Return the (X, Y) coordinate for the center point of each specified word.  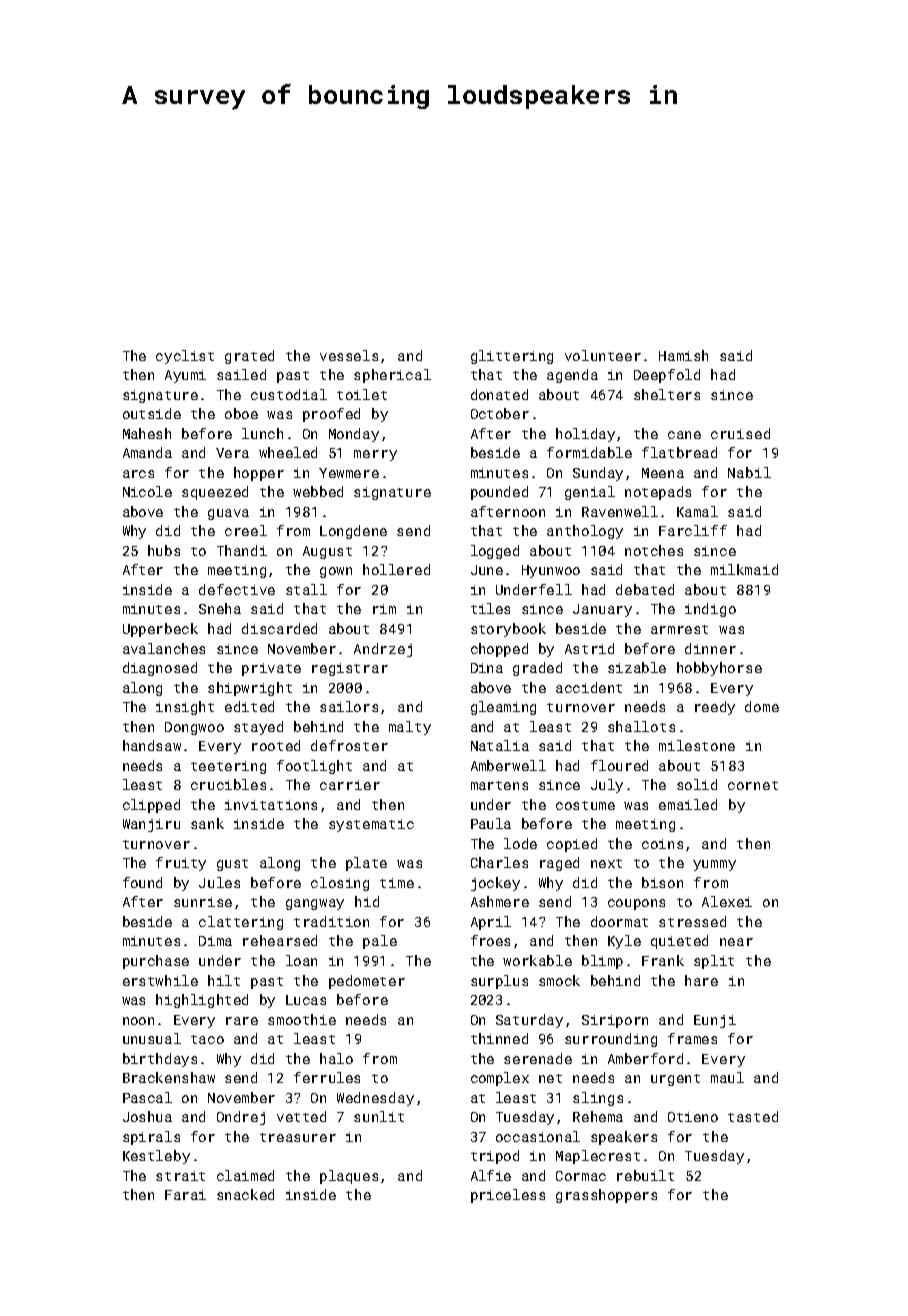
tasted (753, 1116)
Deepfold (667, 376)
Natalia (500, 745)
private (271, 669)
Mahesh (147, 433)
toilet (362, 394)
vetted (301, 1116)
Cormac (581, 1176)
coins (662, 844)
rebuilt (645, 1175)
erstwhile (160, 980)
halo (336, 1058)
